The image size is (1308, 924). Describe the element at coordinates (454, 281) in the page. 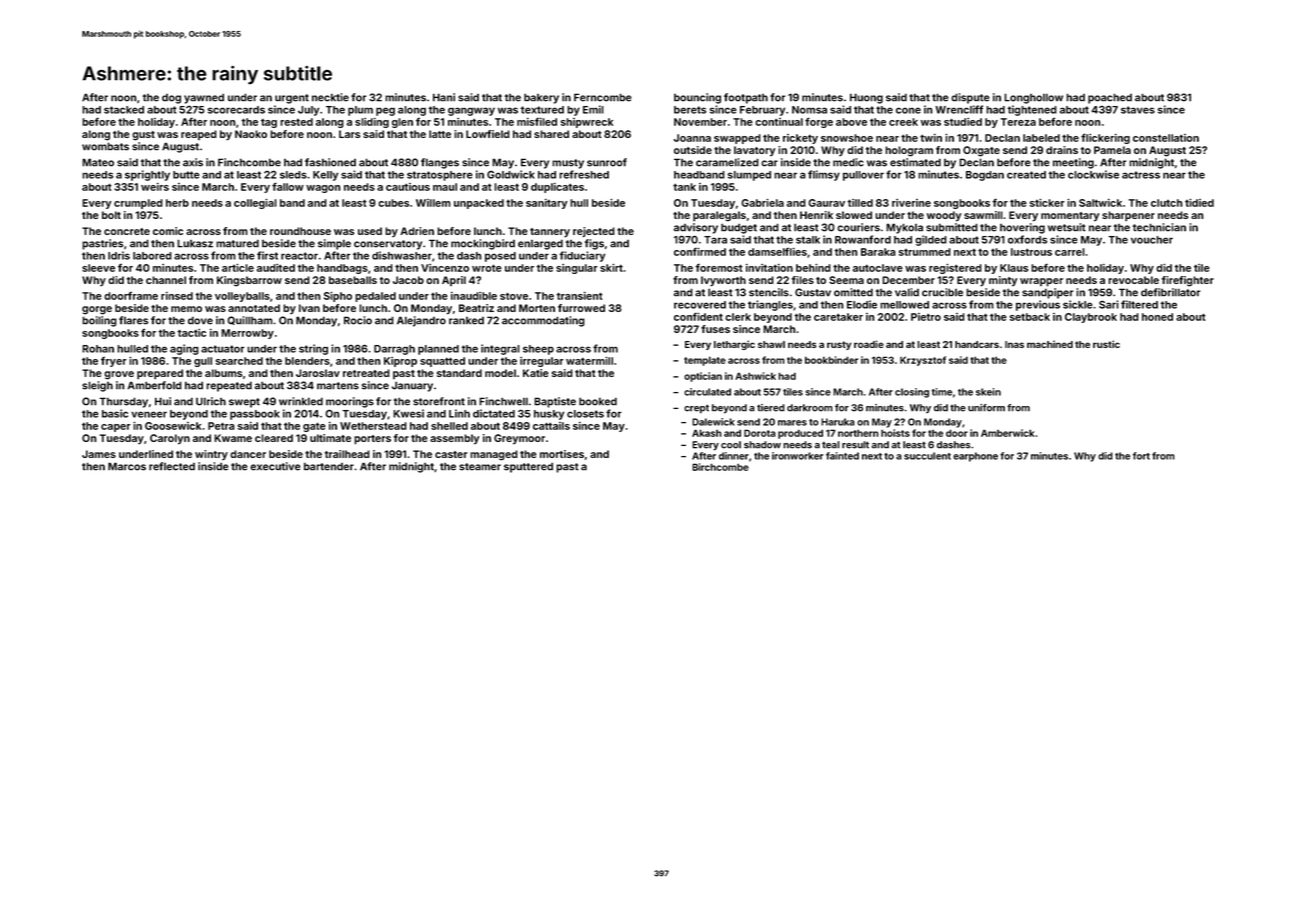

I see `April` at that location.
